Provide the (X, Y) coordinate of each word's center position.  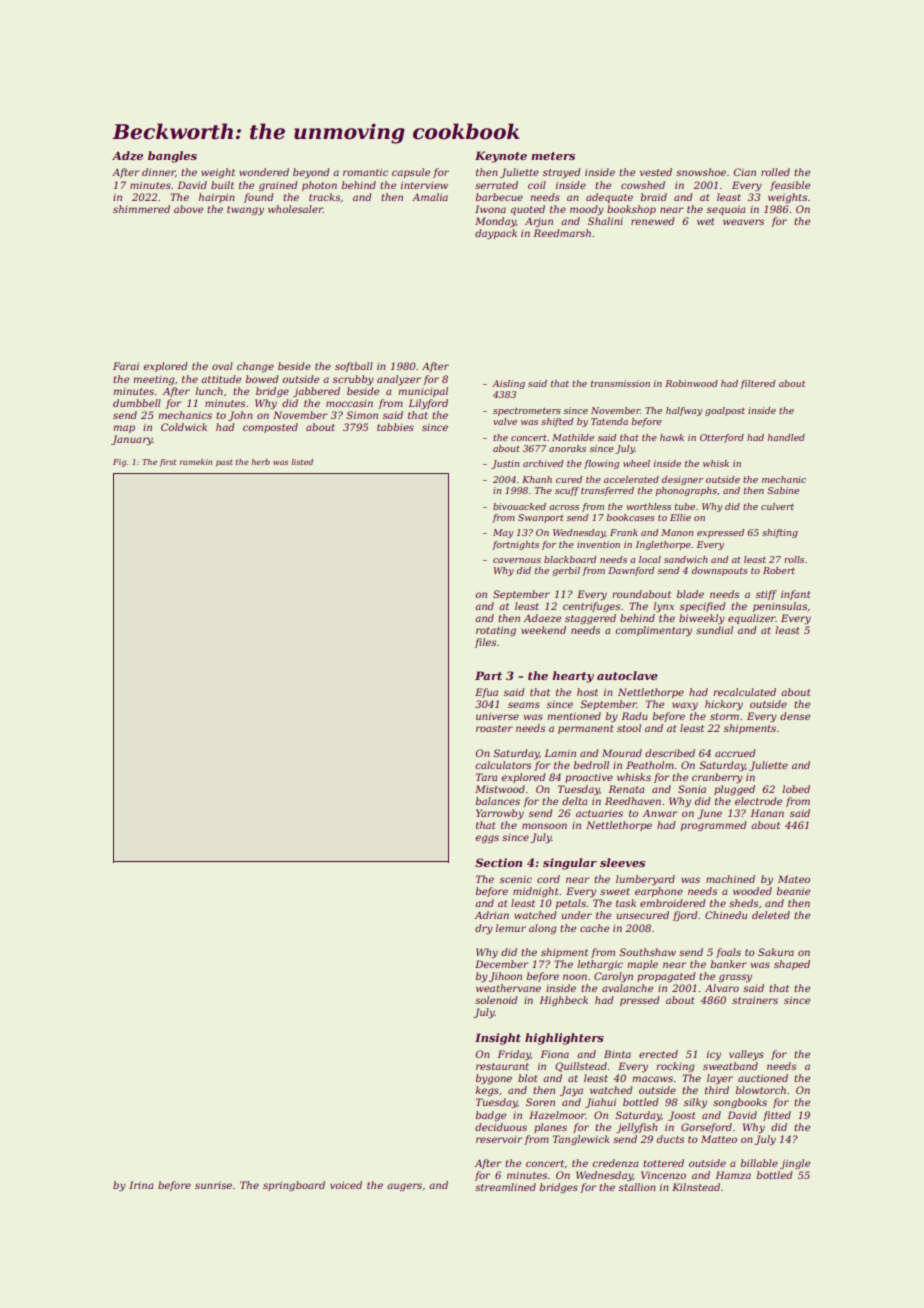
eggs (487, 839)
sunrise (213, 1185)
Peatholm (650, 765)
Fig (119, 463)
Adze (127, 156)
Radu (634, 716)
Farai (126, 366)
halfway (684, 411)
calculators (503, 765)
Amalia (430, 197)
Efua (486, 693)
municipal (423, 392)
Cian (744, 172)
